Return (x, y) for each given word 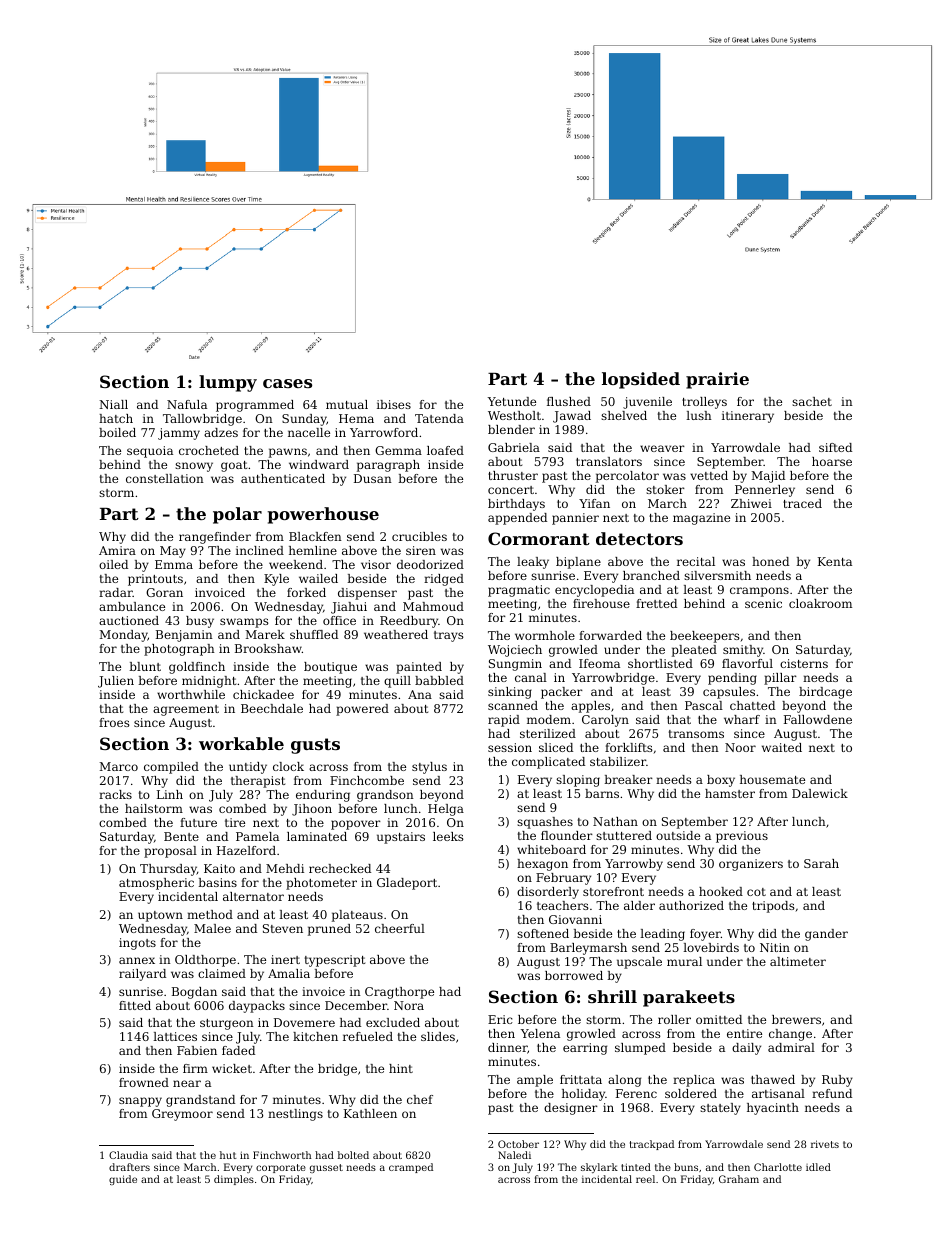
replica (694, 1081)
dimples (234, 1180)
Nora (409, 1005)
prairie (717, 380)
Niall (113, 404)
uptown (160, 916)
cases (287, 383)
